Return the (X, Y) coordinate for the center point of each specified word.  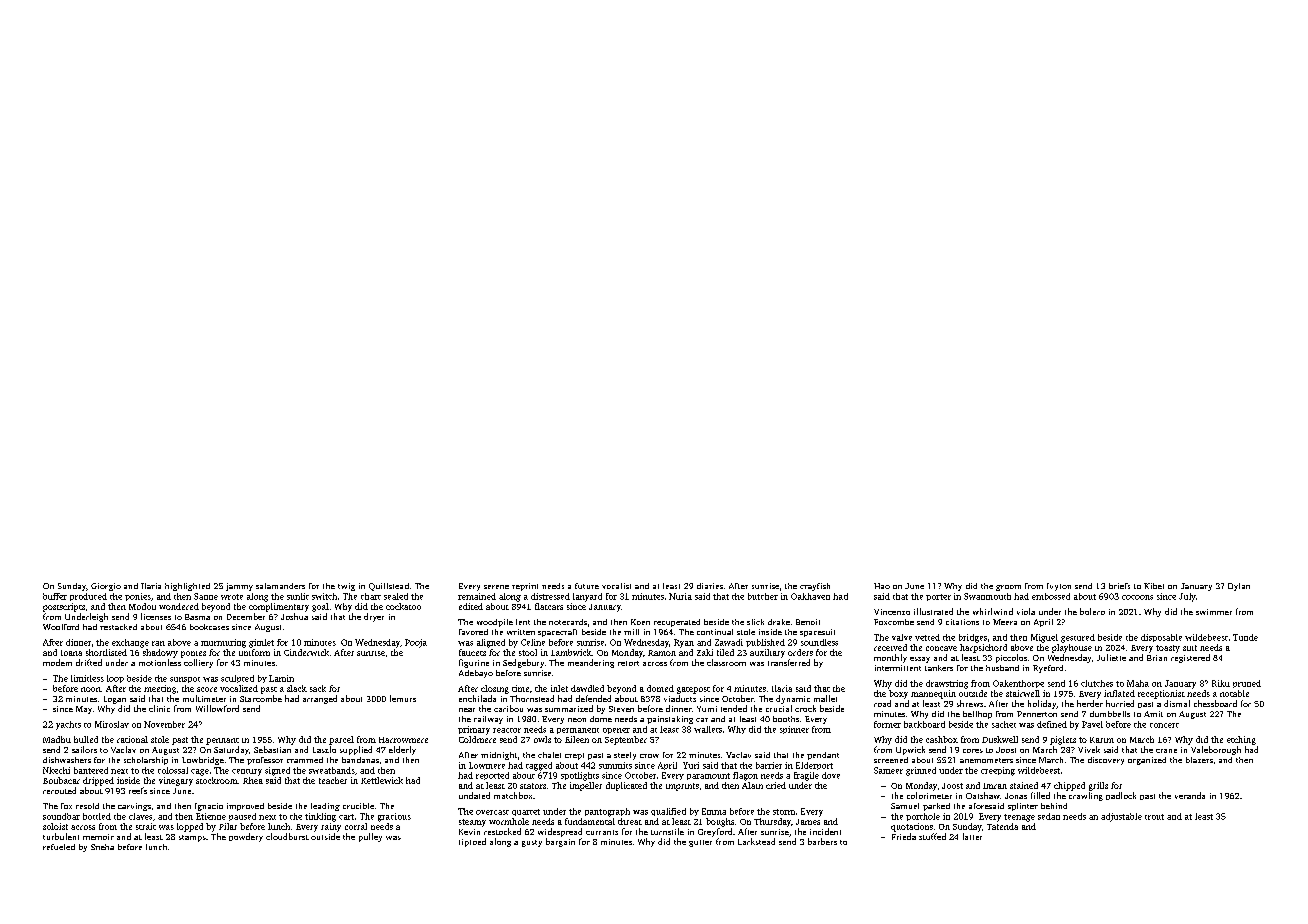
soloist (55, 826)
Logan (115, 700)
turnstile (667, 831)
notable (1234, 693)
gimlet (261, 643)
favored (473, 632)
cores (973, 751)
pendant (823, 756)
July (1187, 597)
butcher (763, 596)
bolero (1092, 611)
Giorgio (106, 587)
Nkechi (56, 770)
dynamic (793, 699)
